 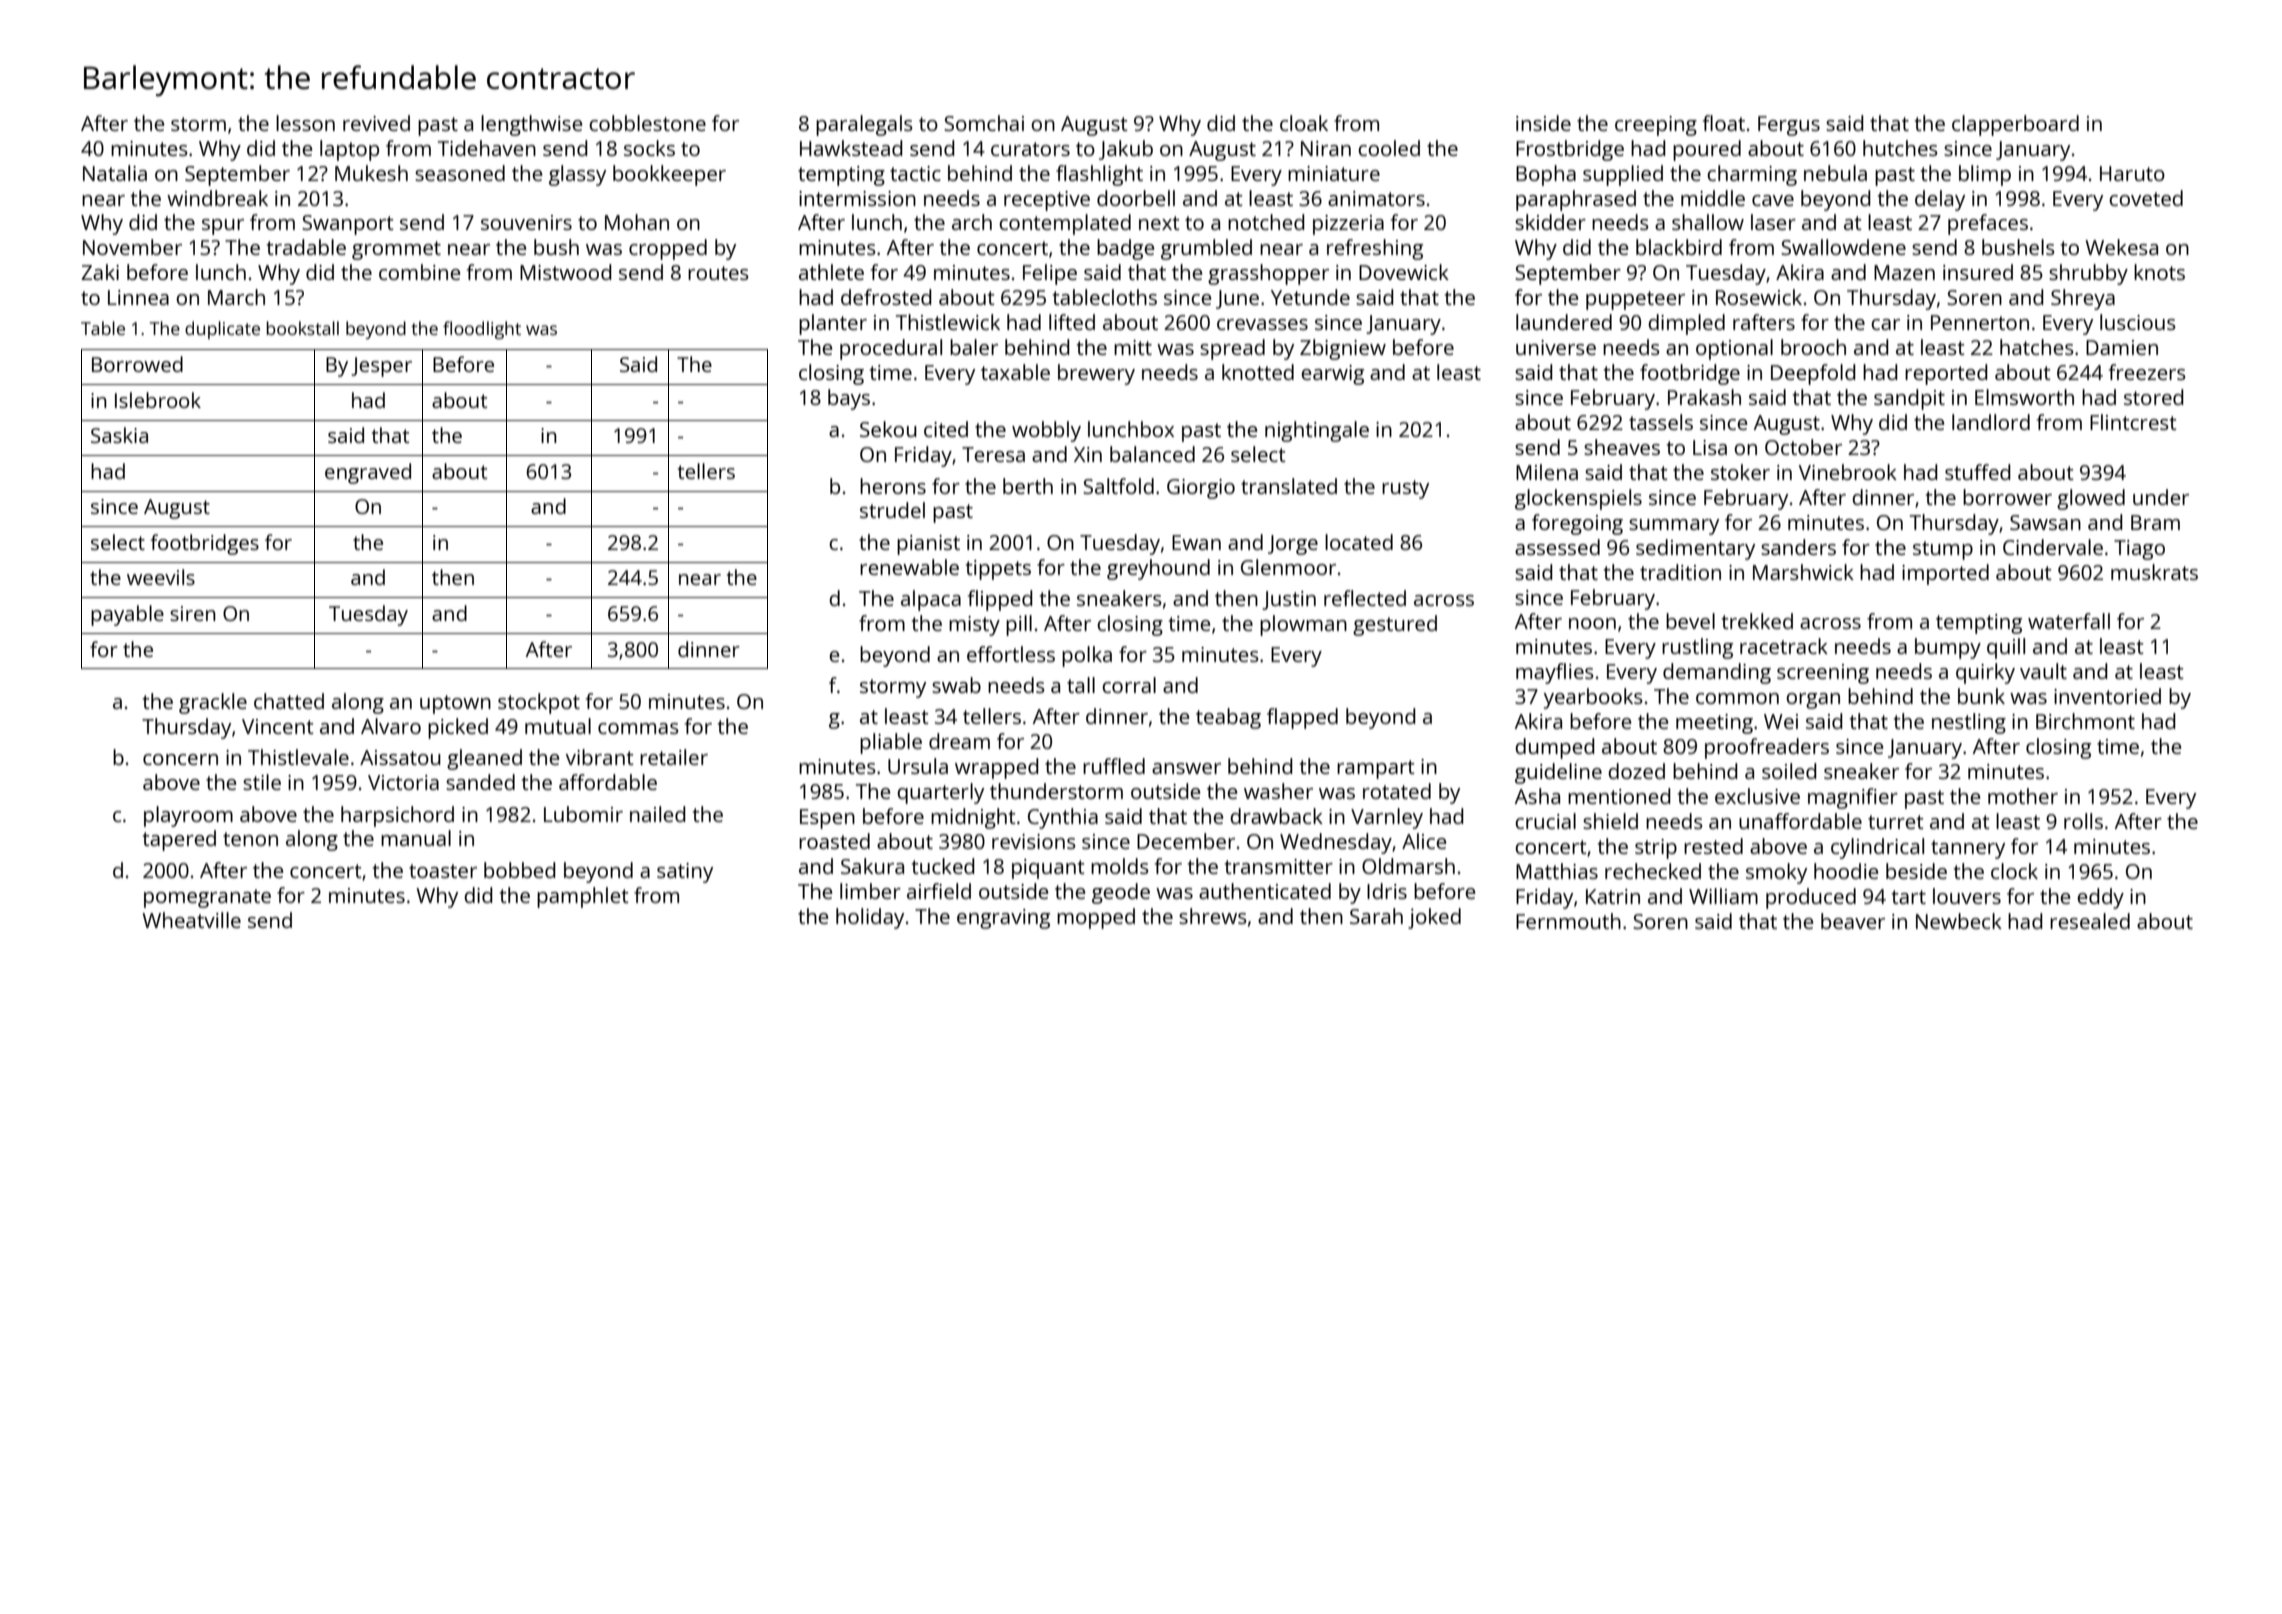 I want to click on float, so click(x=1724, y=123).
